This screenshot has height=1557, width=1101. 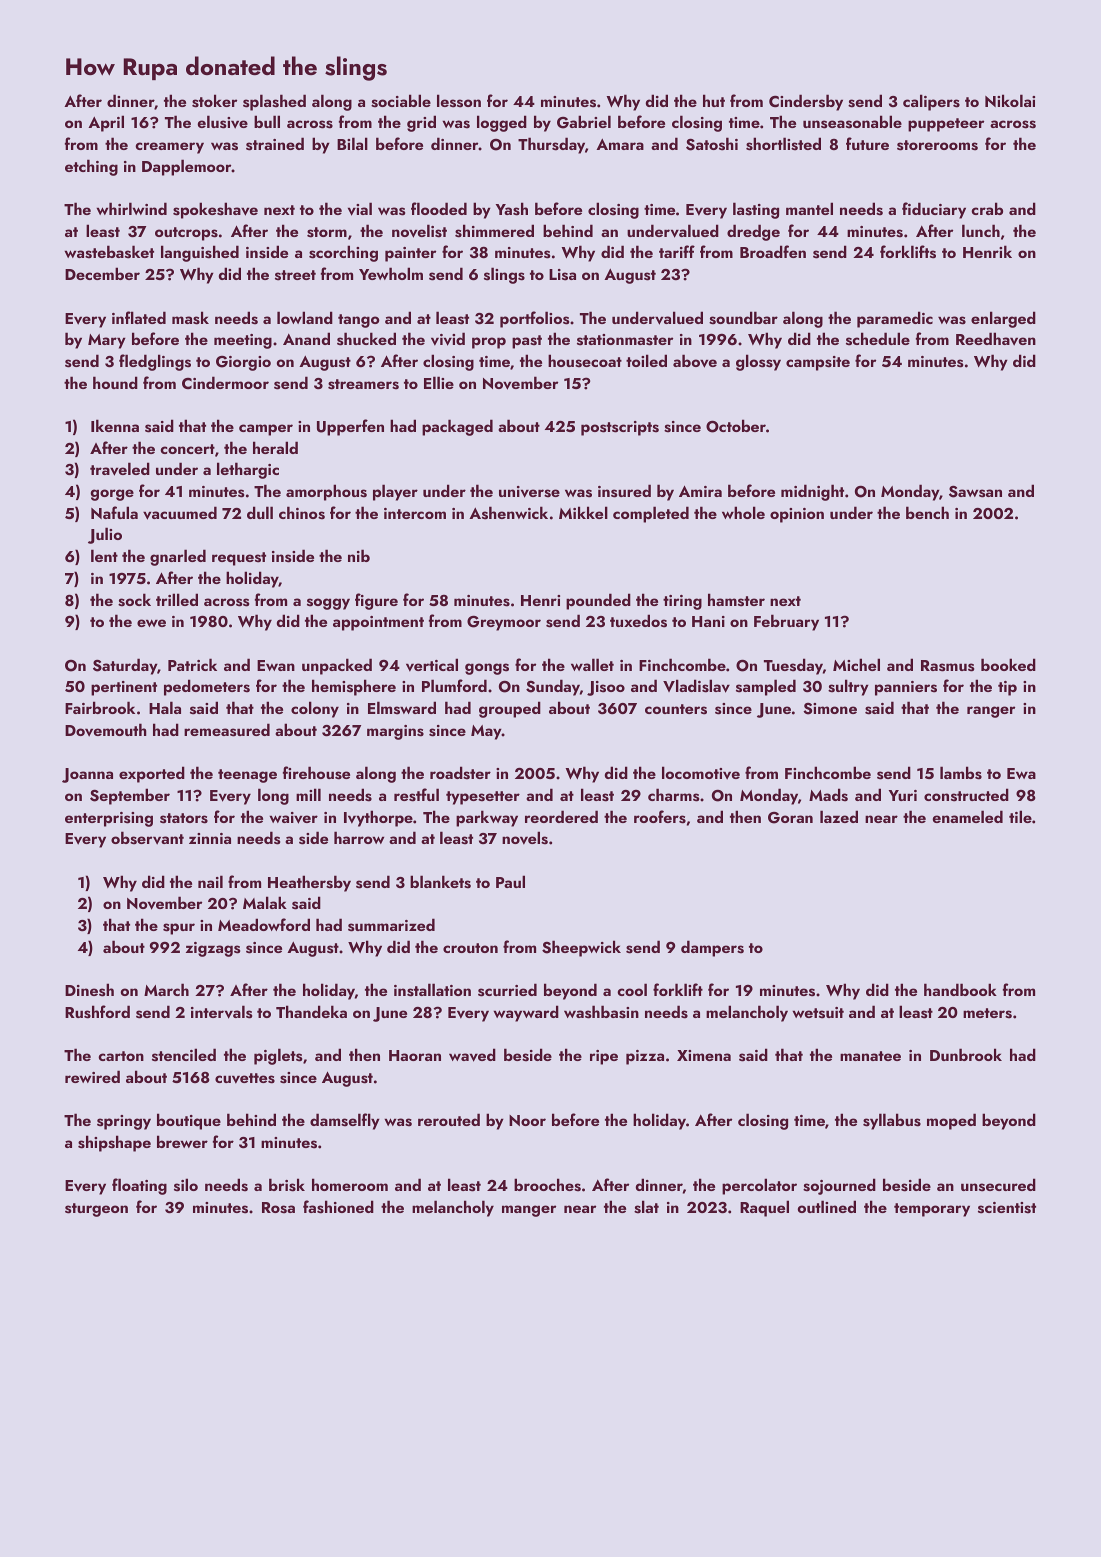 I want to click on future, so click(x=867, y=143).
